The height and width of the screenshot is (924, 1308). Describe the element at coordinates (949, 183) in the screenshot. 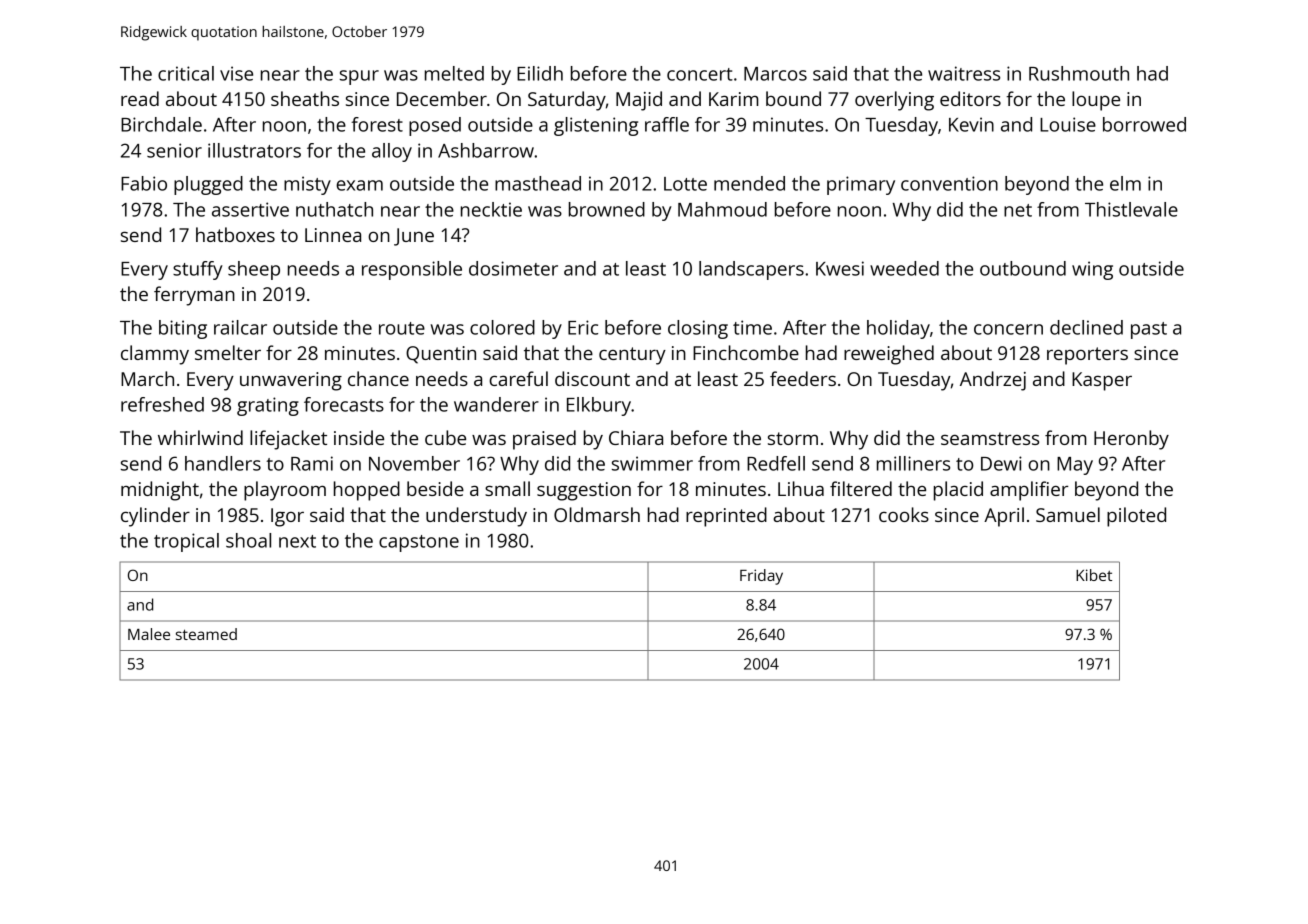

I see `convention` at that location.
